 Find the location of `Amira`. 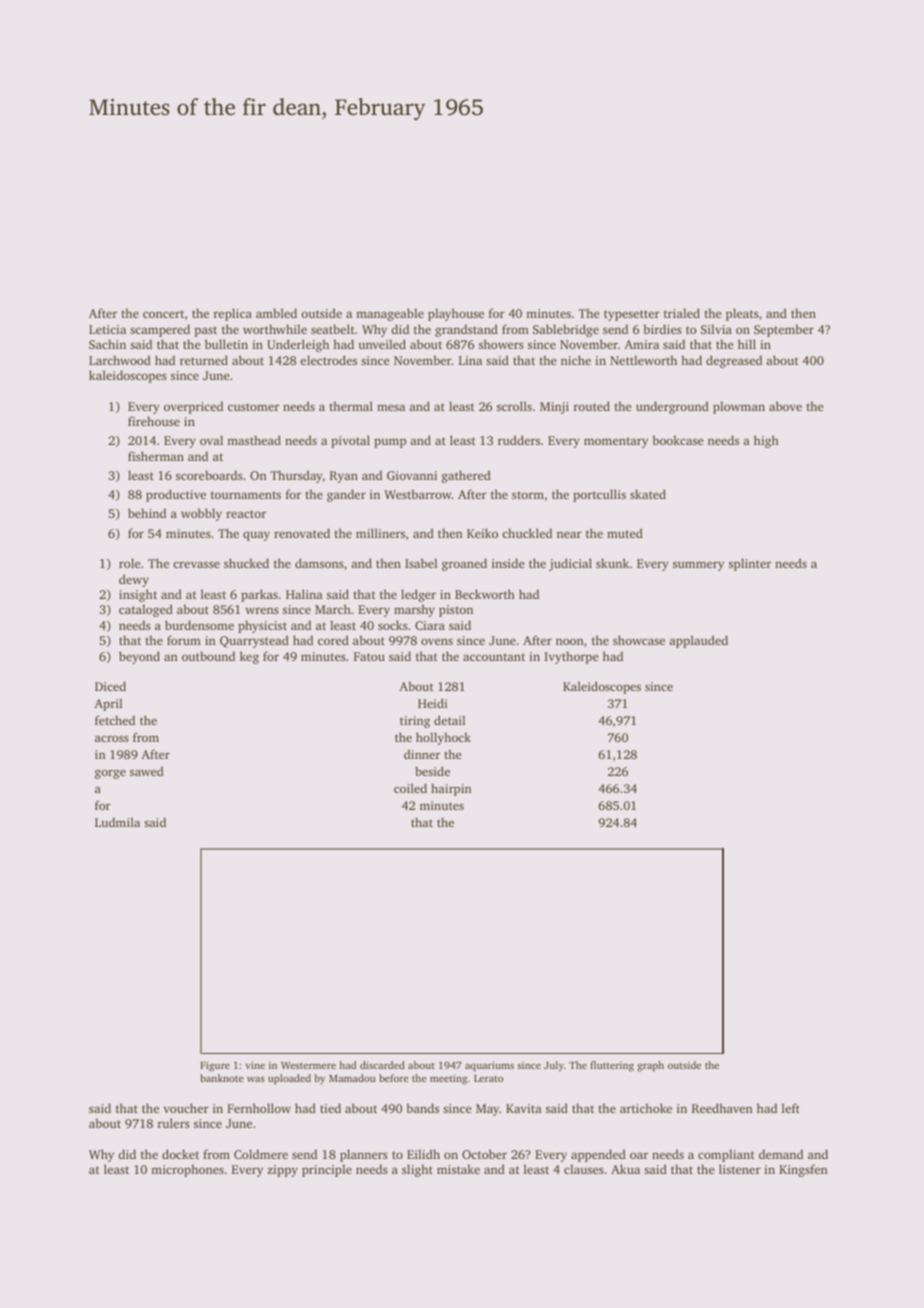

Amira is located at coordinates (641, 344).
